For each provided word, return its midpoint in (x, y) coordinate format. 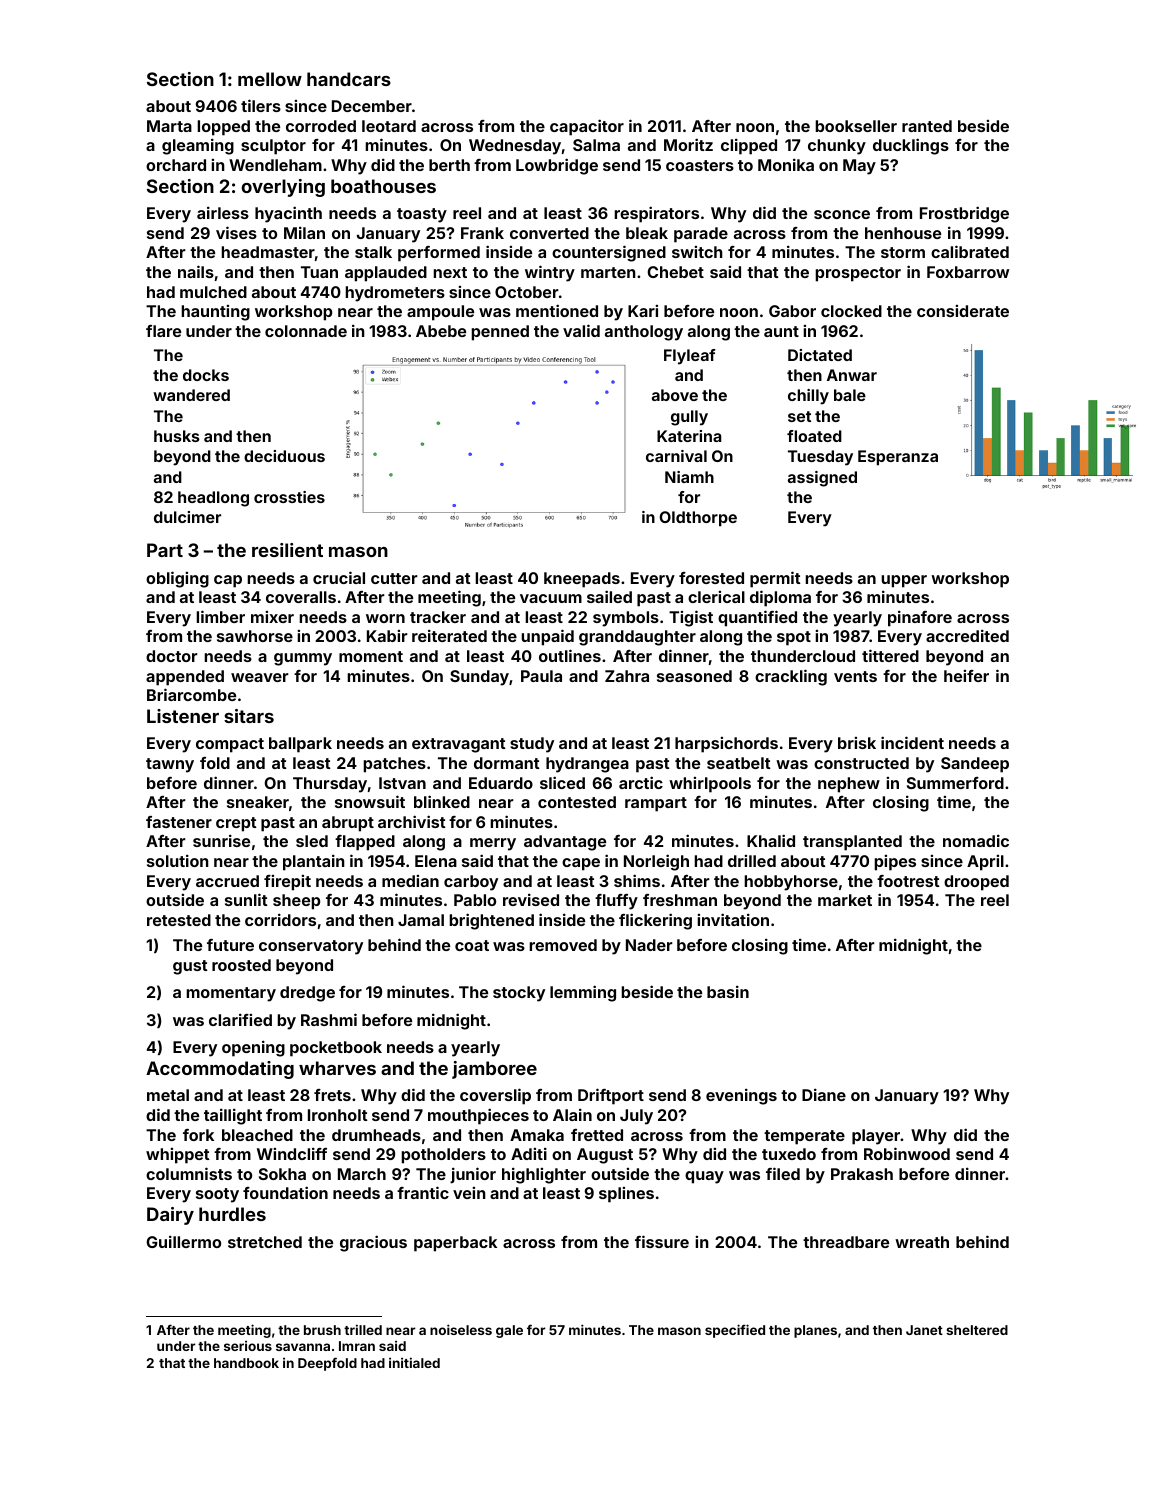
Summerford (955, 783)
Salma (596, 145)
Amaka (537, 1135)
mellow (270, 79)
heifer (966, 676)
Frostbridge (964, 214)
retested (179, 920)
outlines (570, 655)
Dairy (170, 1216)
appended (185, 678)
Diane (824, 1094)
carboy (471, 883)
